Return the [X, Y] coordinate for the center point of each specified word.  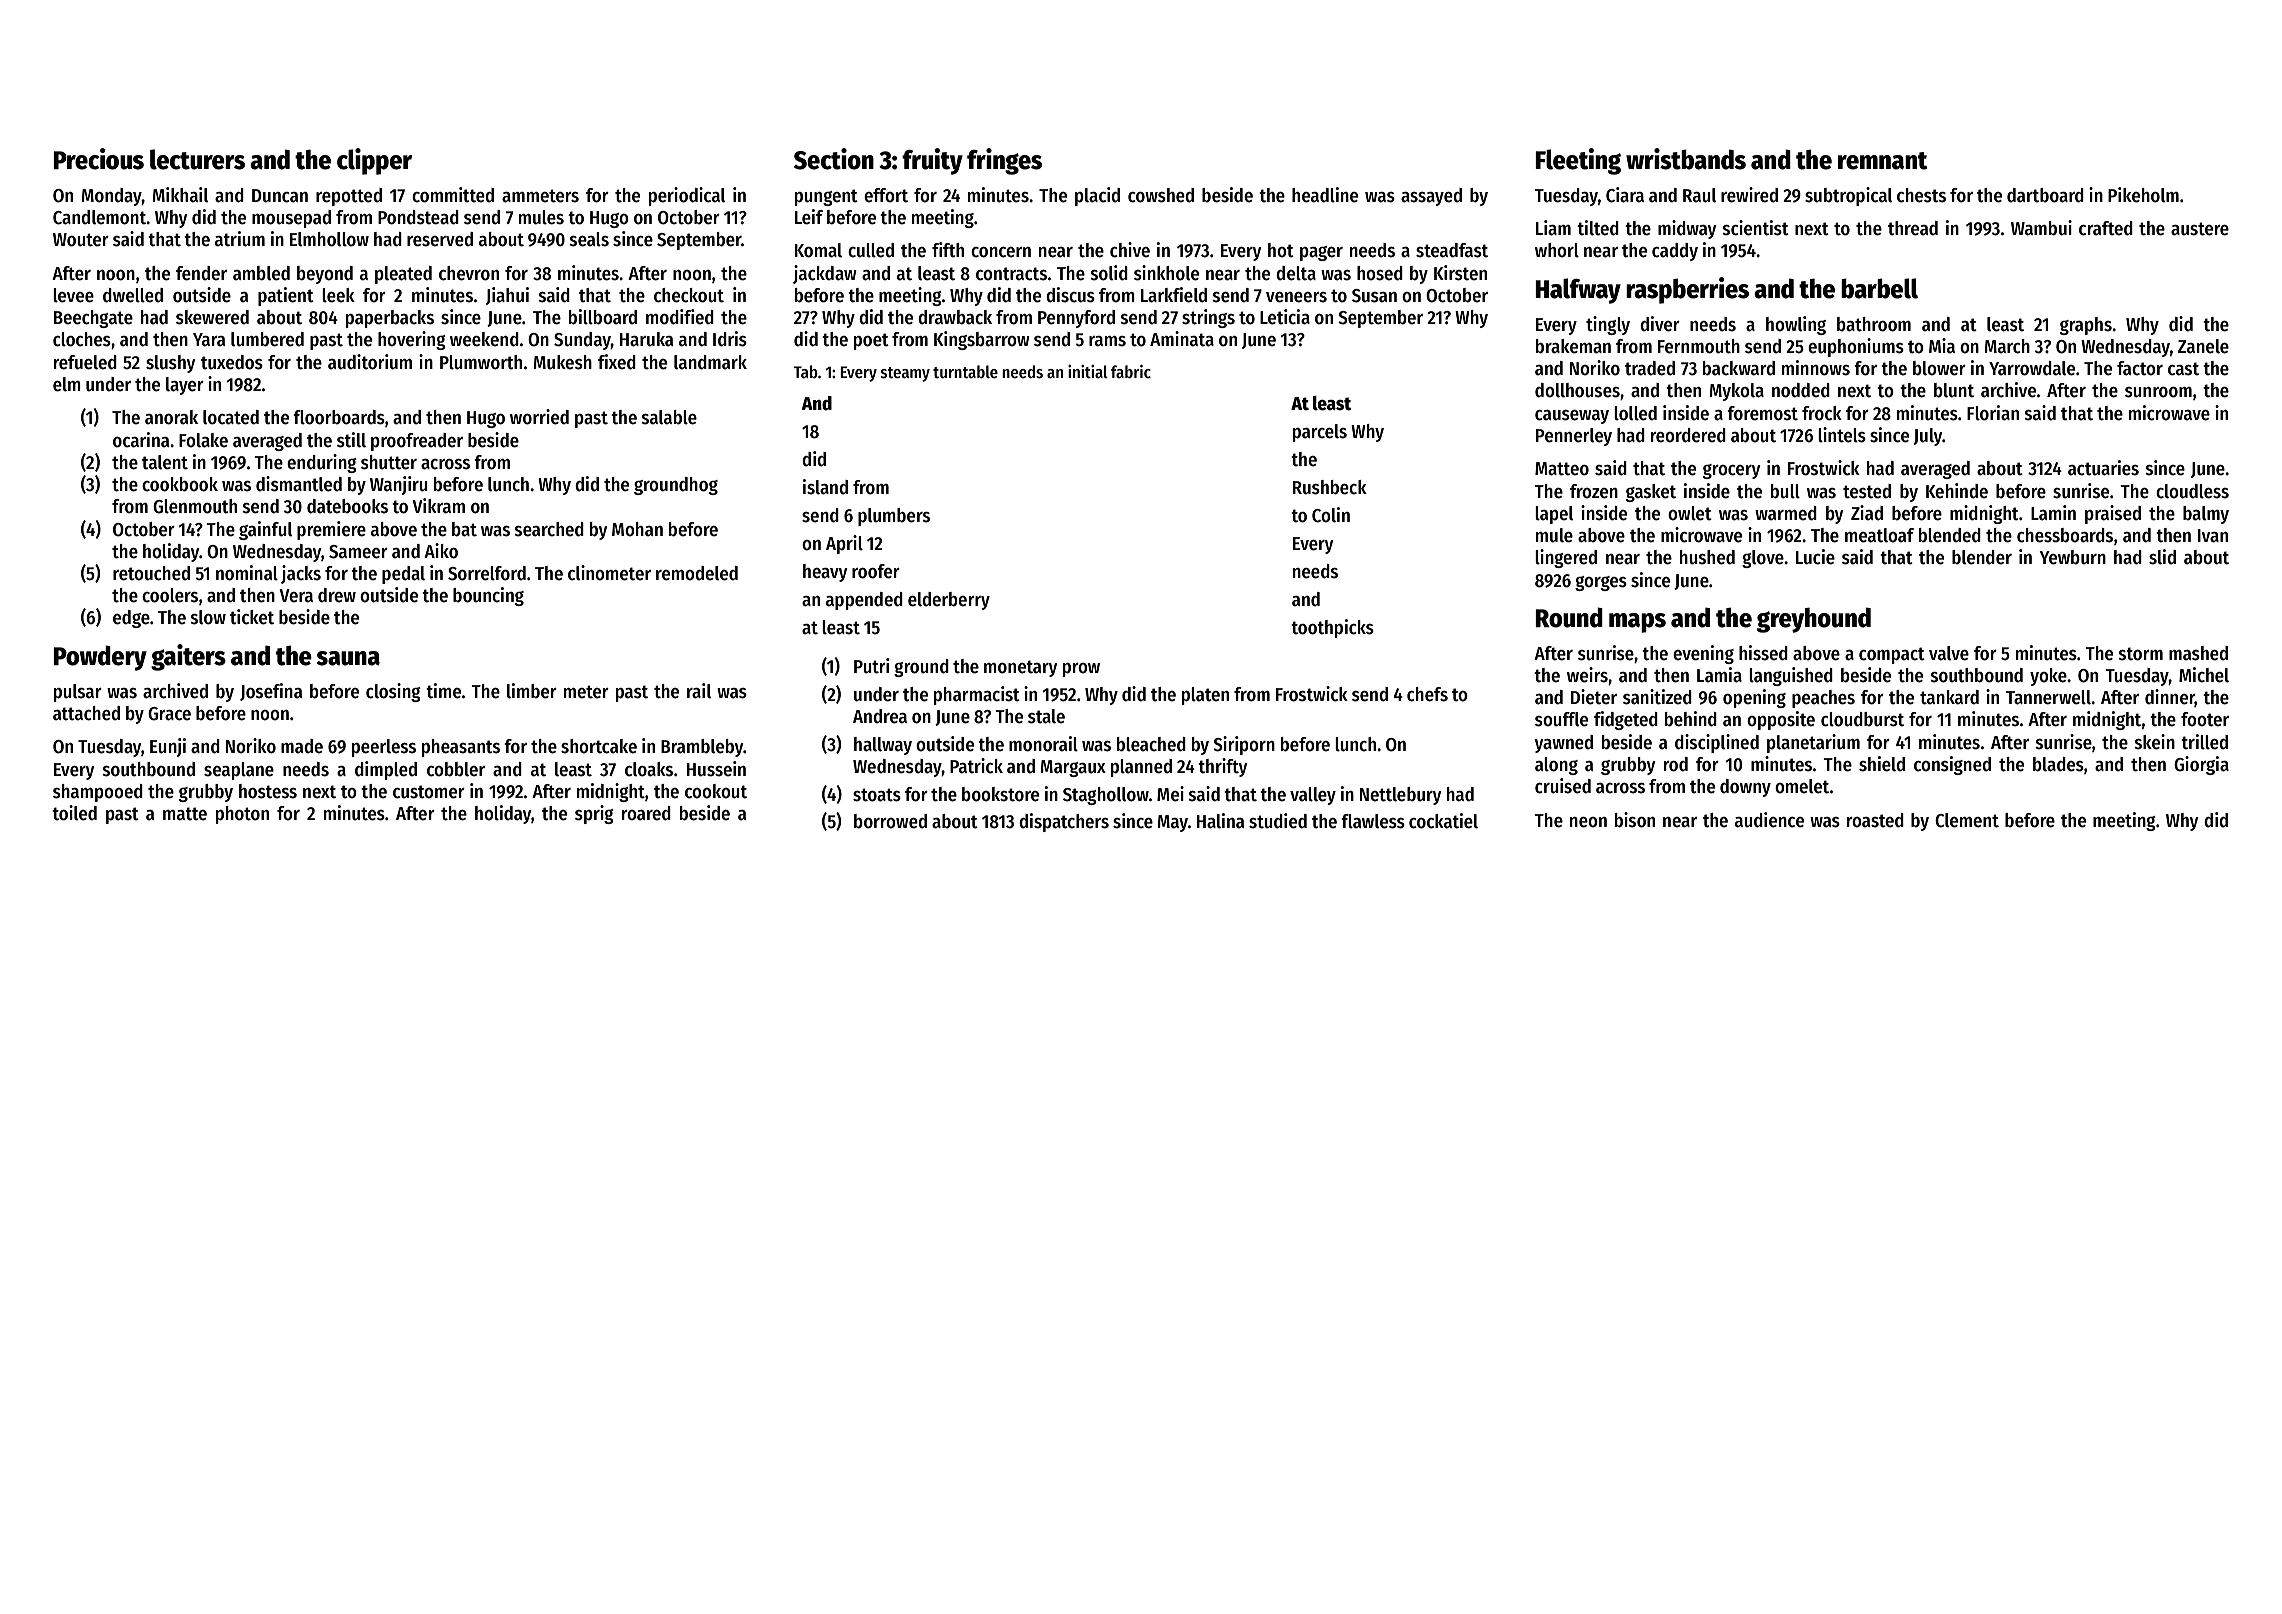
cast [2183, 369]
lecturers [197, 159]
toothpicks [1332, 628]
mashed [2198, 653]
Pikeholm [2143, 195]
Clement [1967, 820]
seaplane [239, 771]
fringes [1004, 161]
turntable [965, 372]
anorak [171, 417]
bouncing [488, 596]
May [1172, 823]
